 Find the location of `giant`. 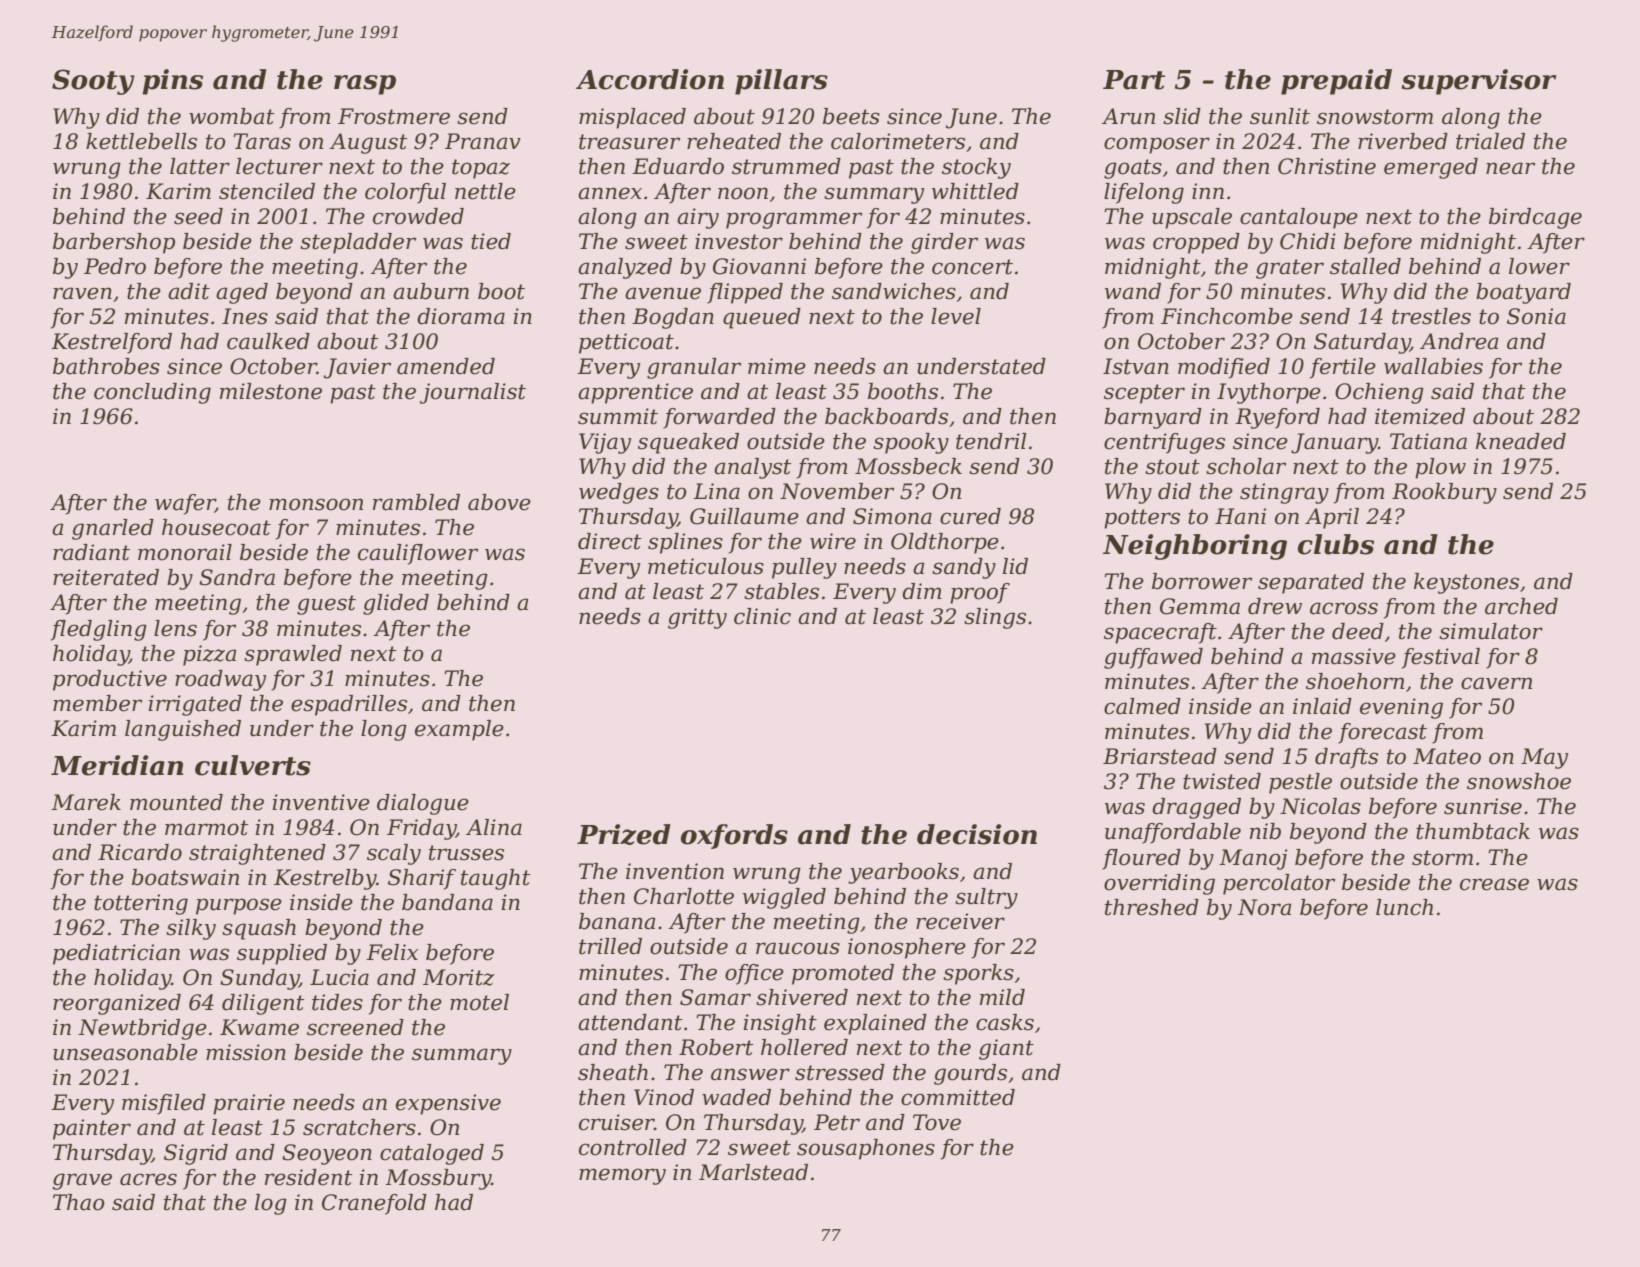

giant is located at coordinates (1006, 1049).
